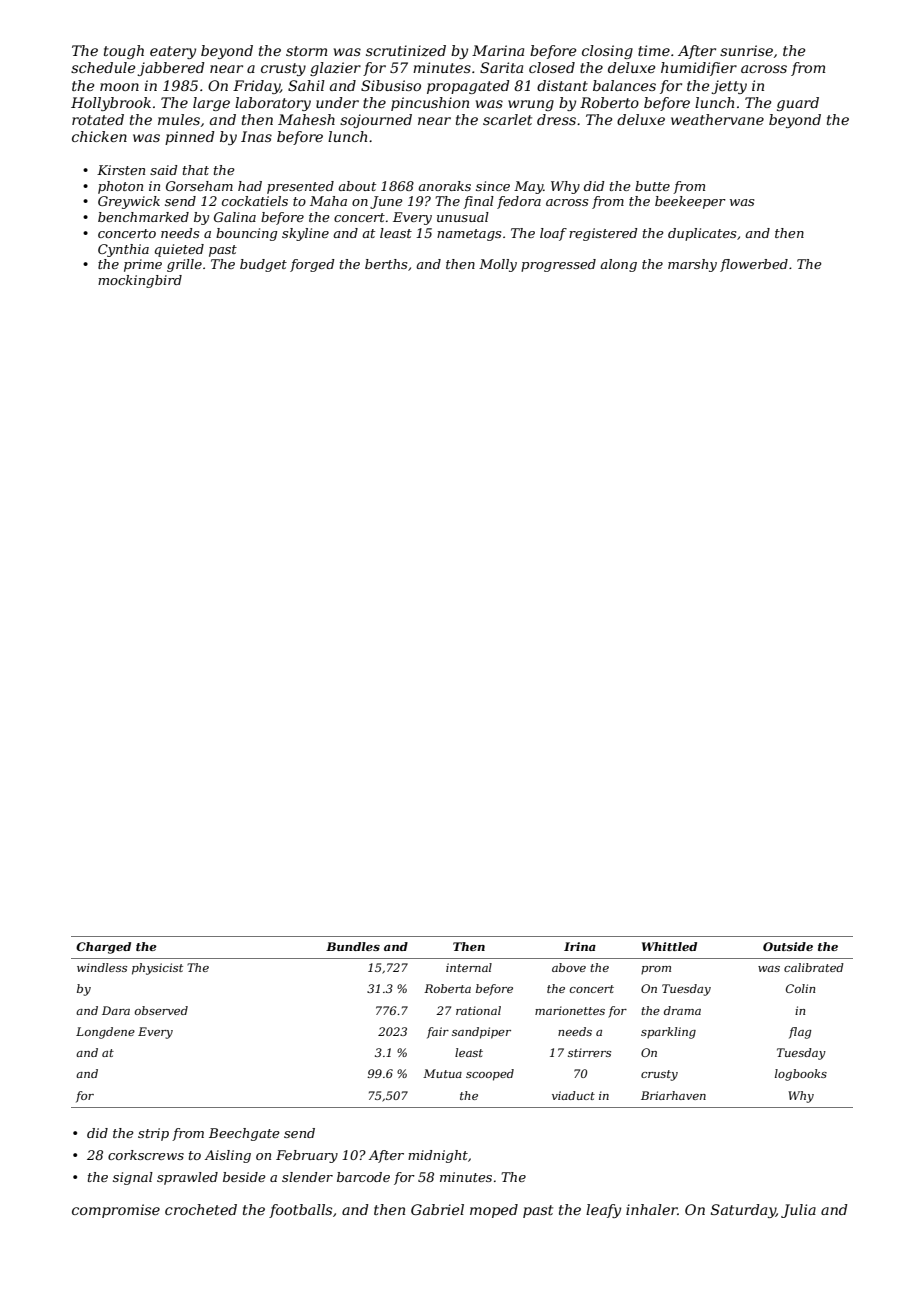 This screenshot has width=924, height=1308. Describe the element at coordinates (788, 946) in the screenshot. I see `Outside` at that location.
